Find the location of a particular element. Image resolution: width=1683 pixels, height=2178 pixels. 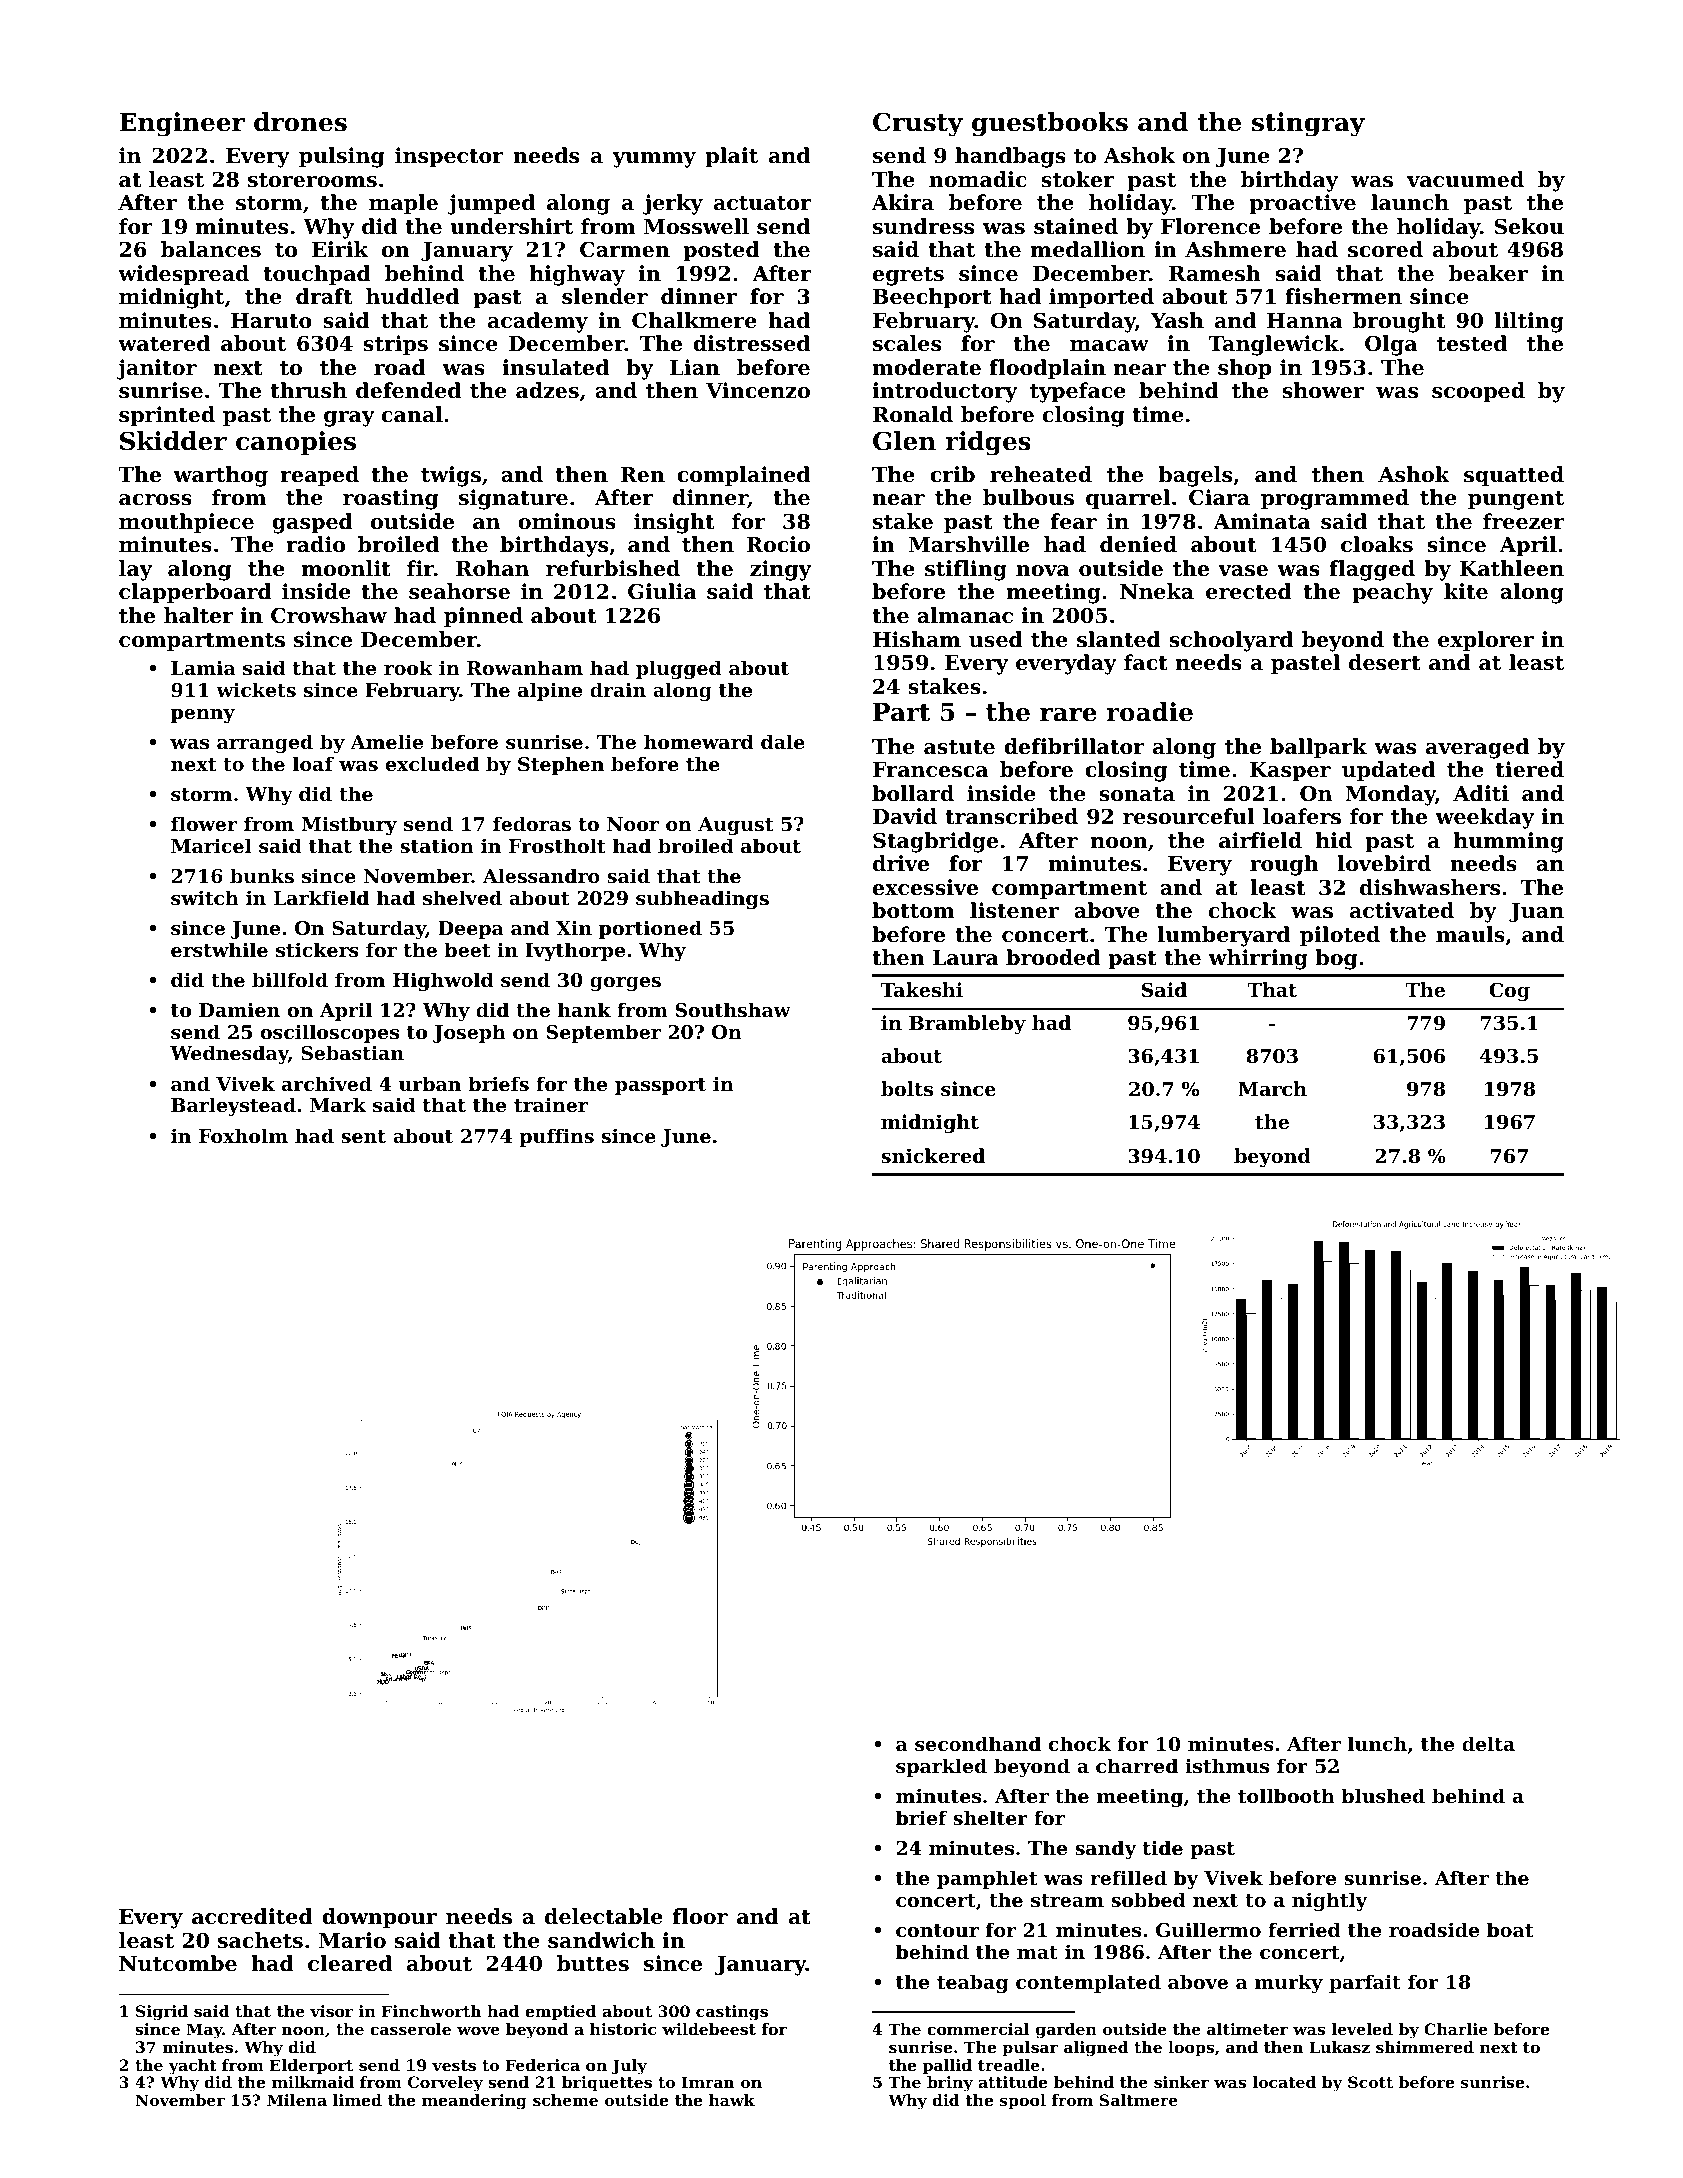

secondhand is located at coordinates (978, 1744).
